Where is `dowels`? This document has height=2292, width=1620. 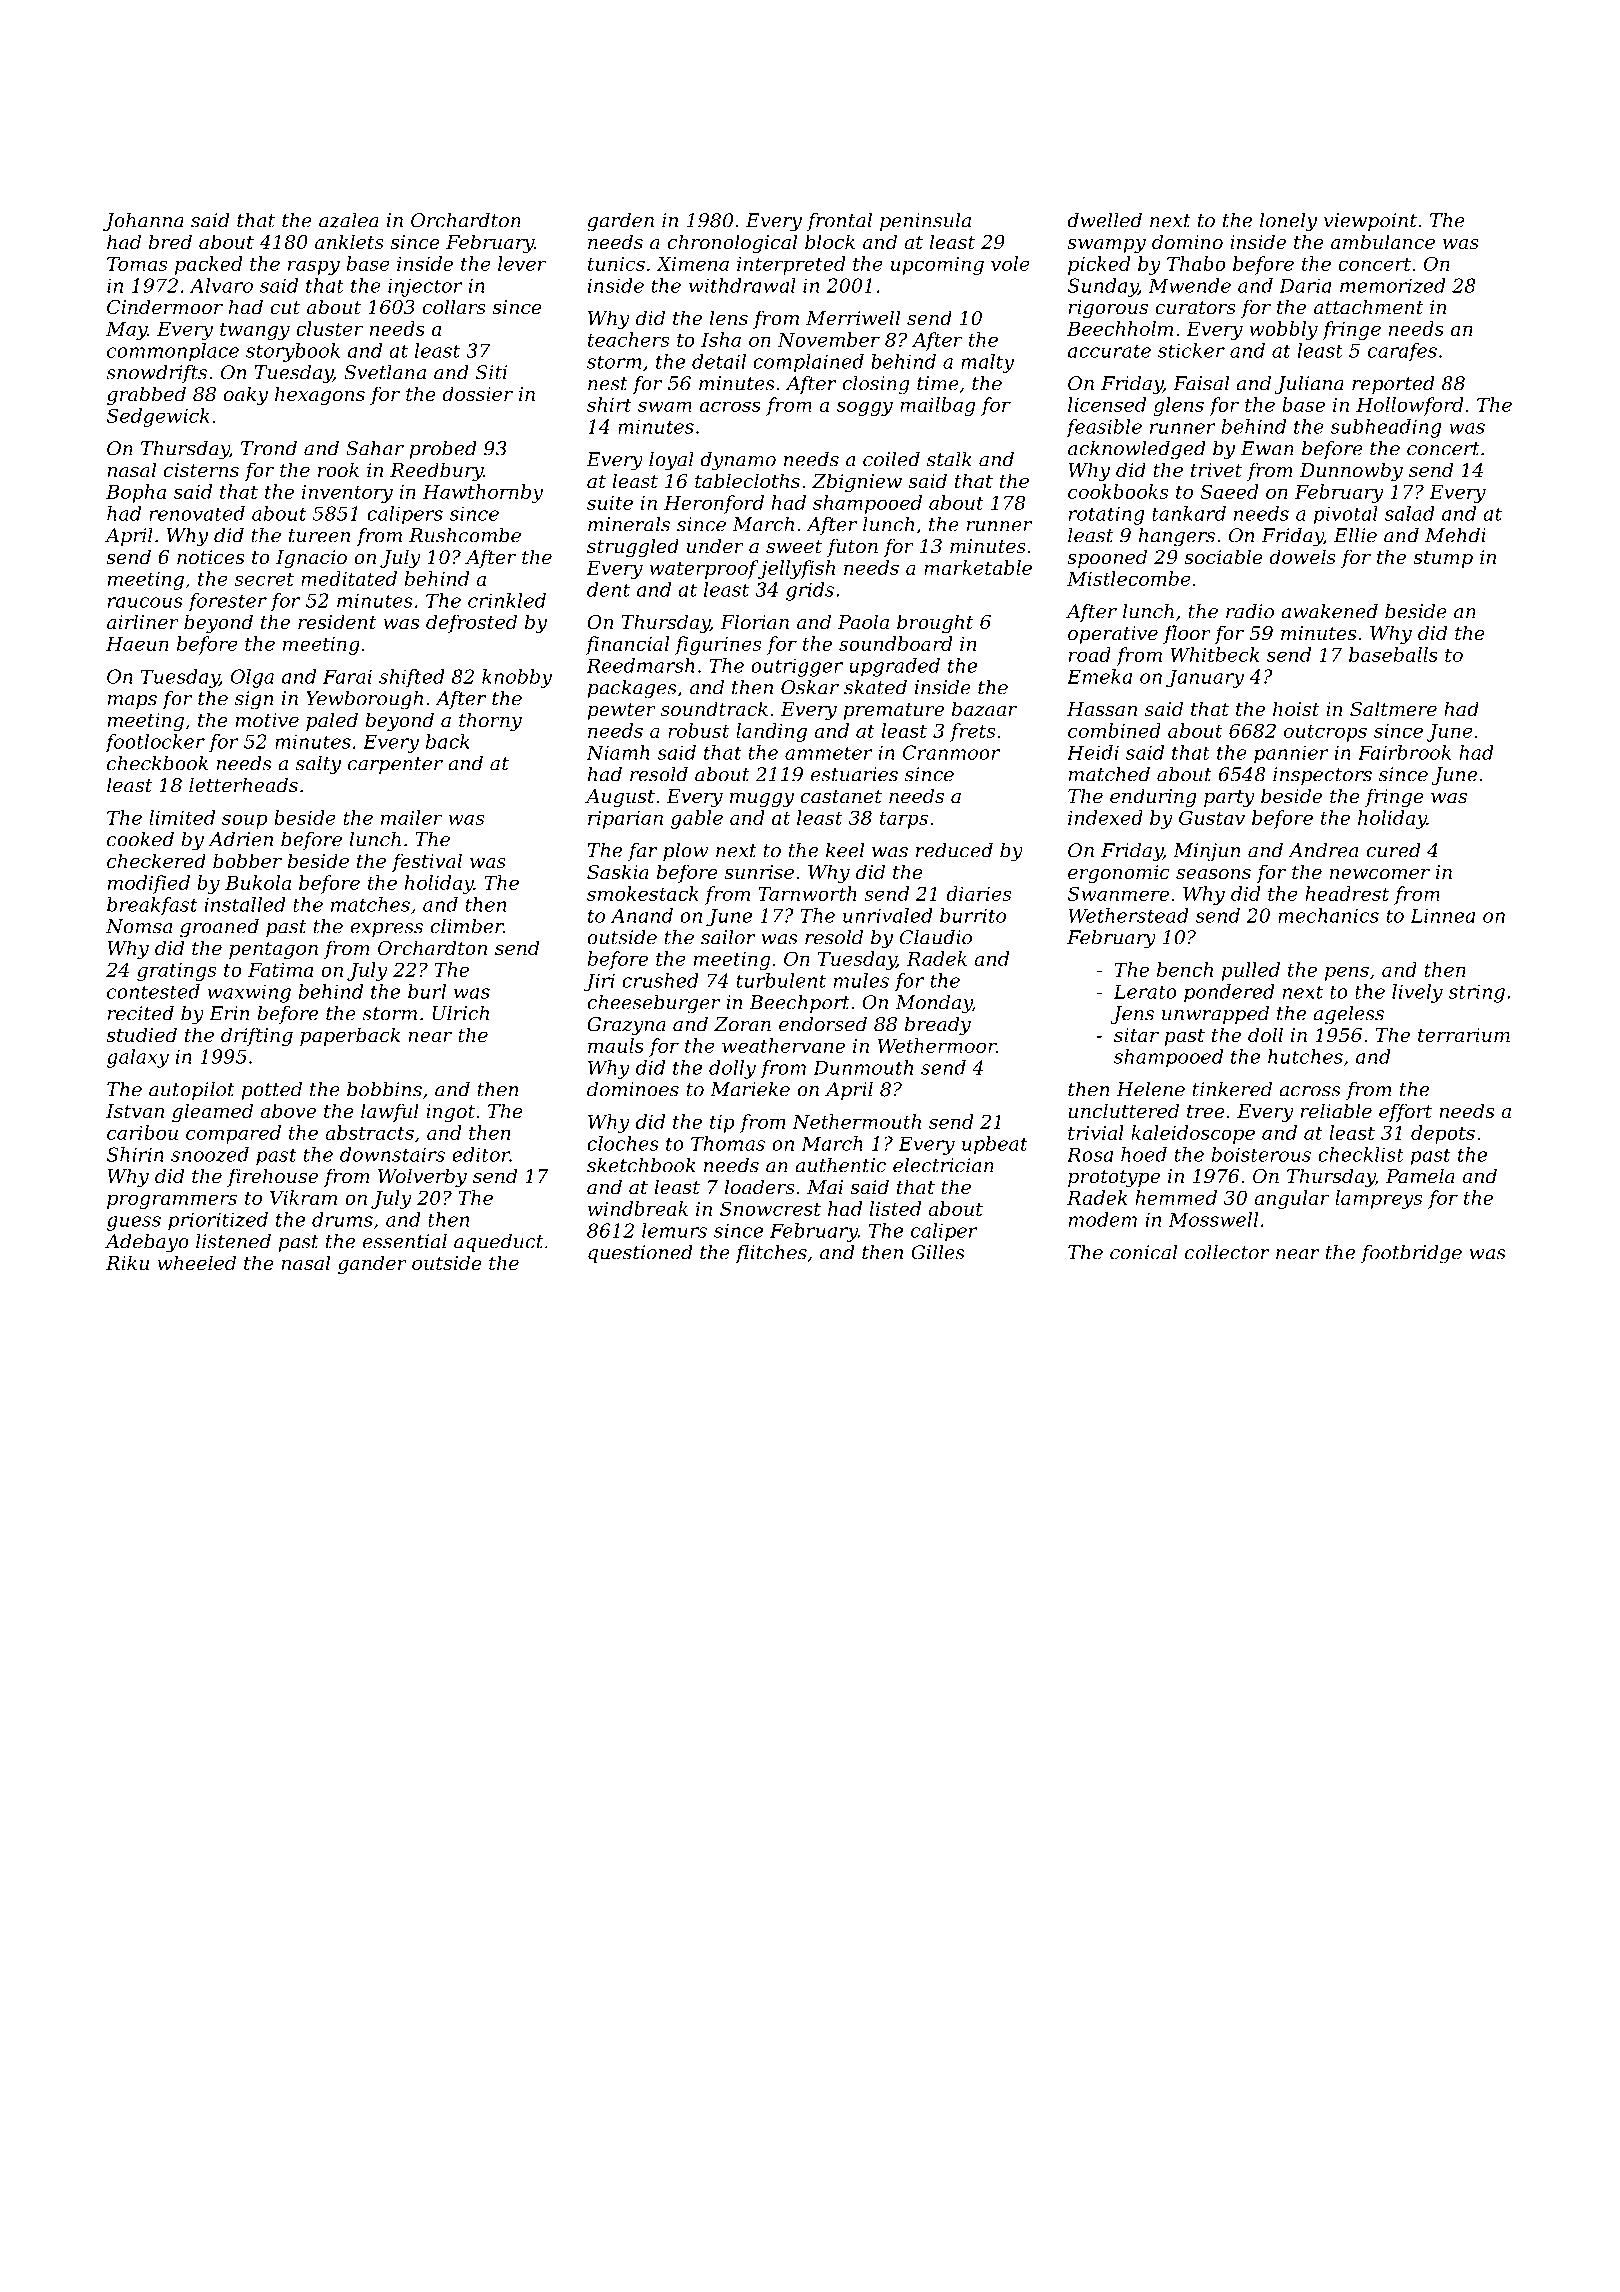 dowels is located at coordinates (1302, 556).
